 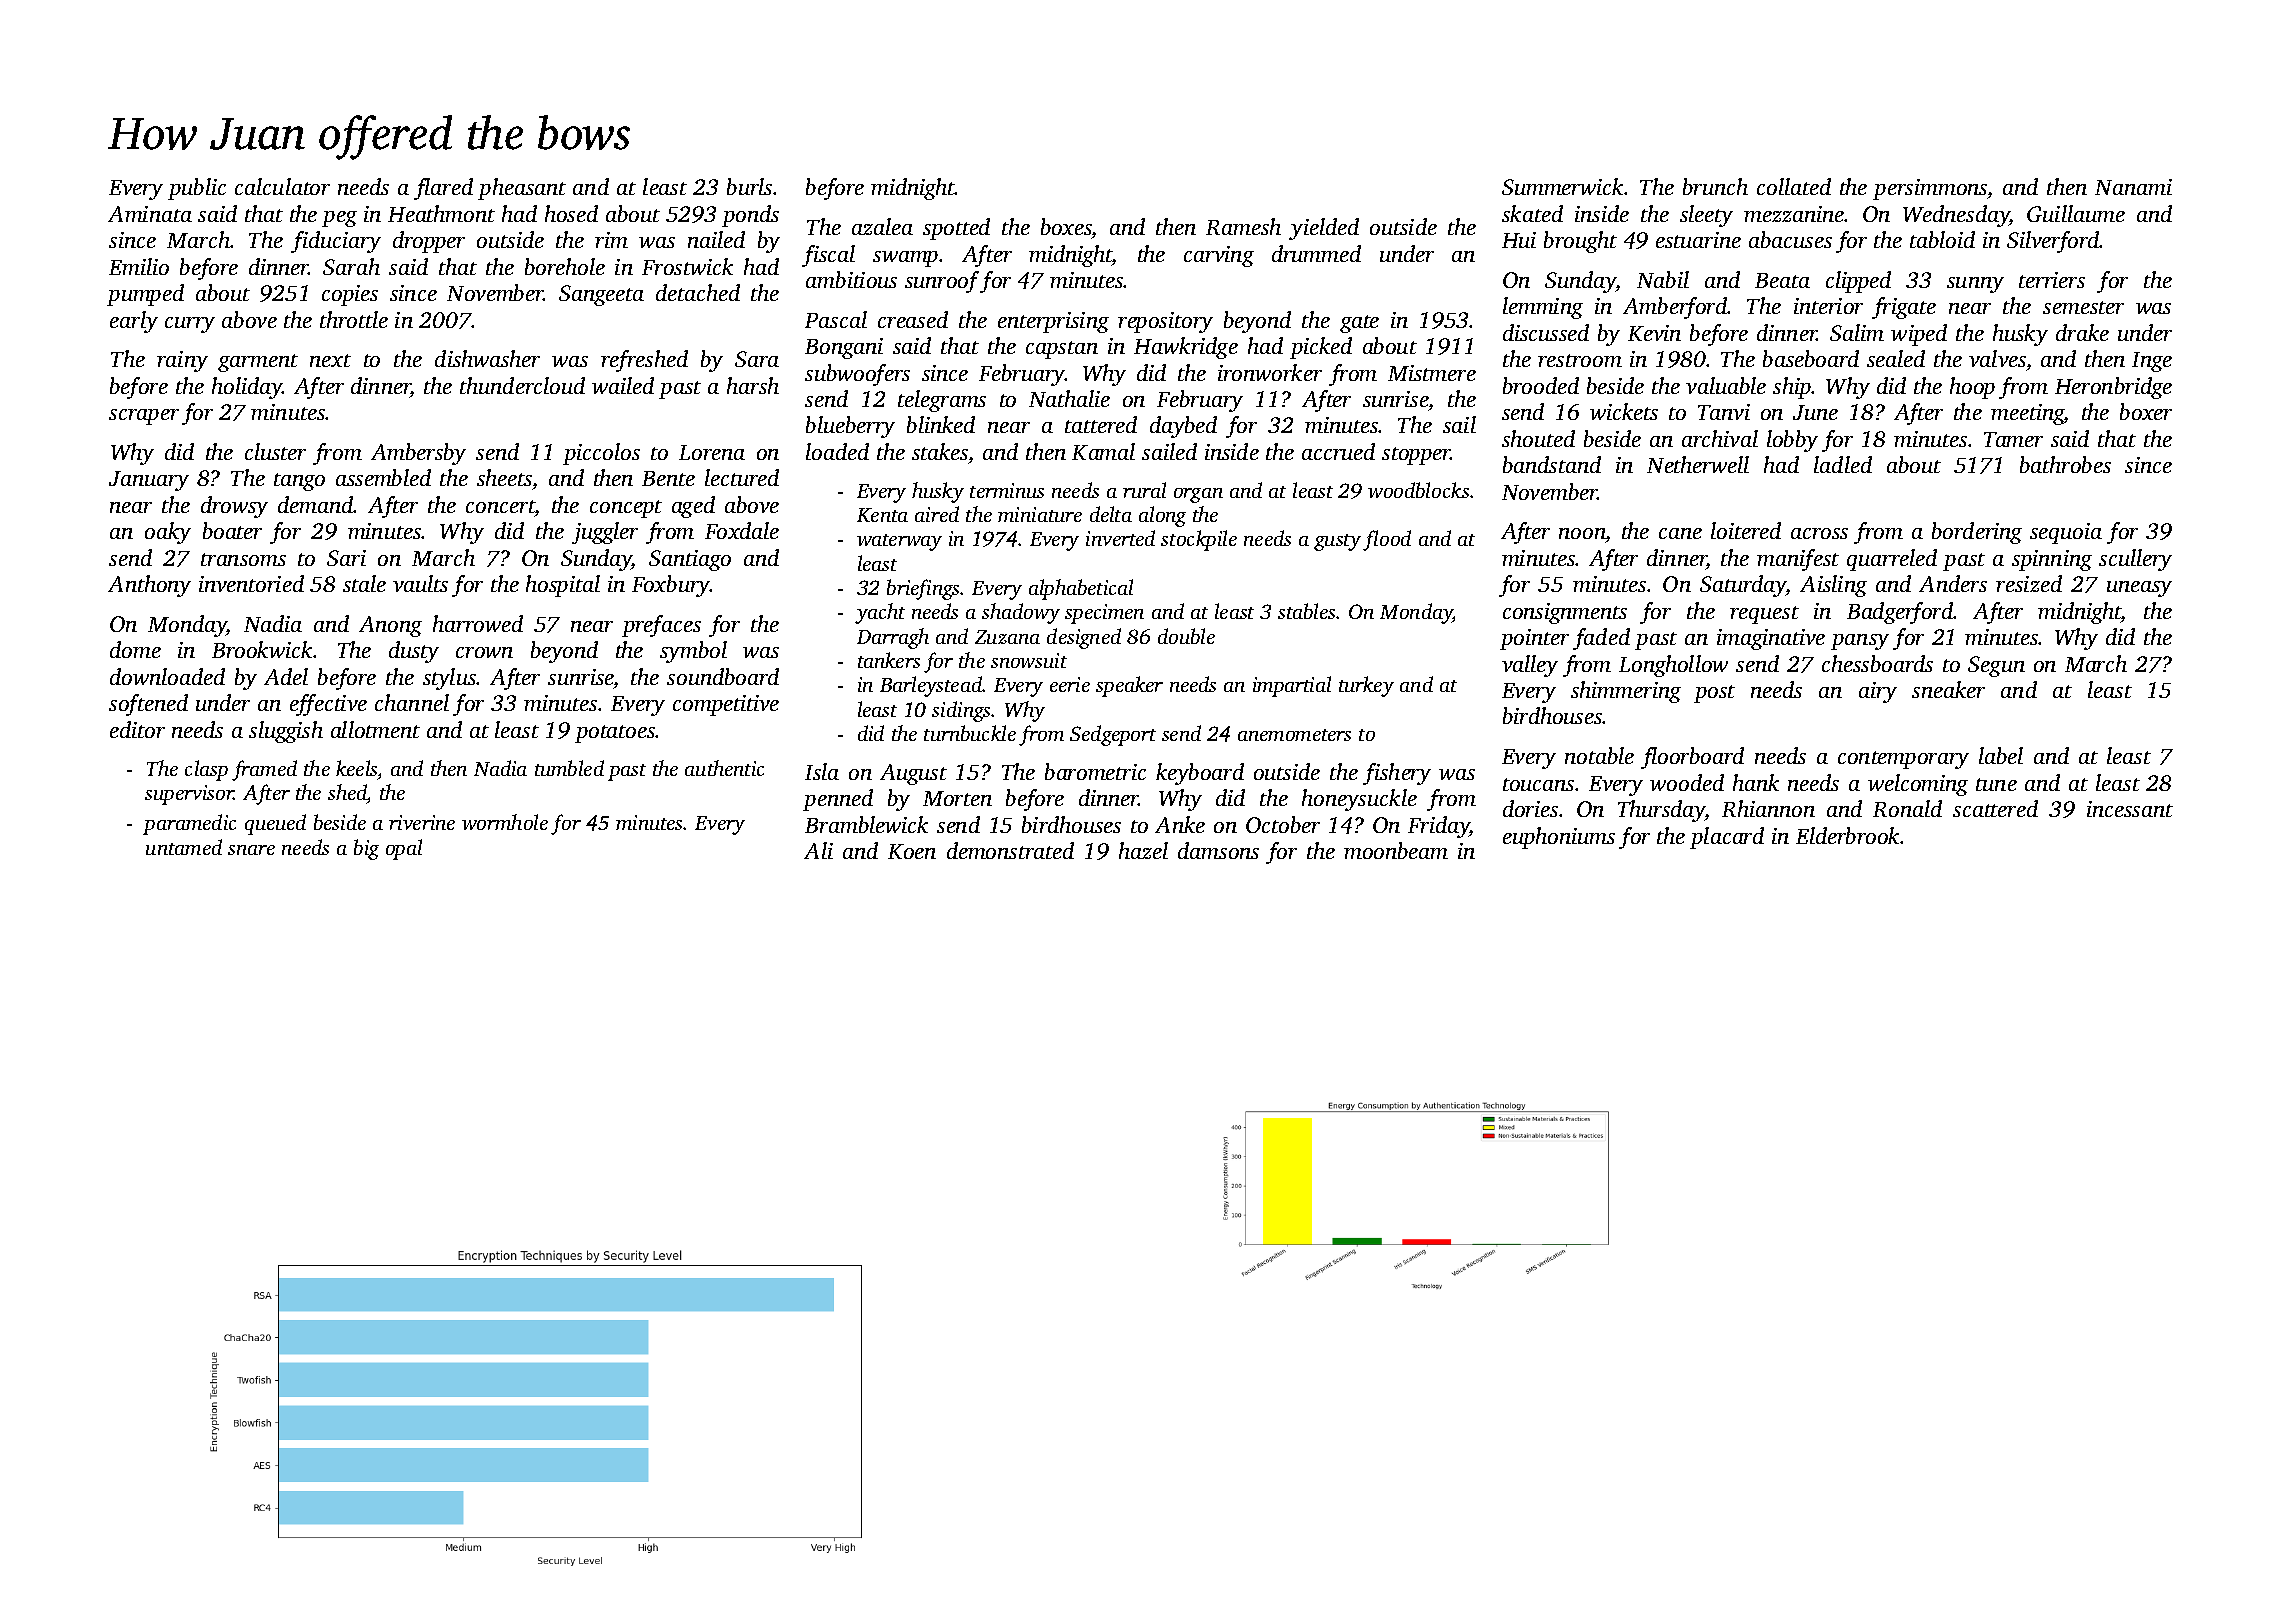 I want to click on stylus, so click(x=450, y=679).
